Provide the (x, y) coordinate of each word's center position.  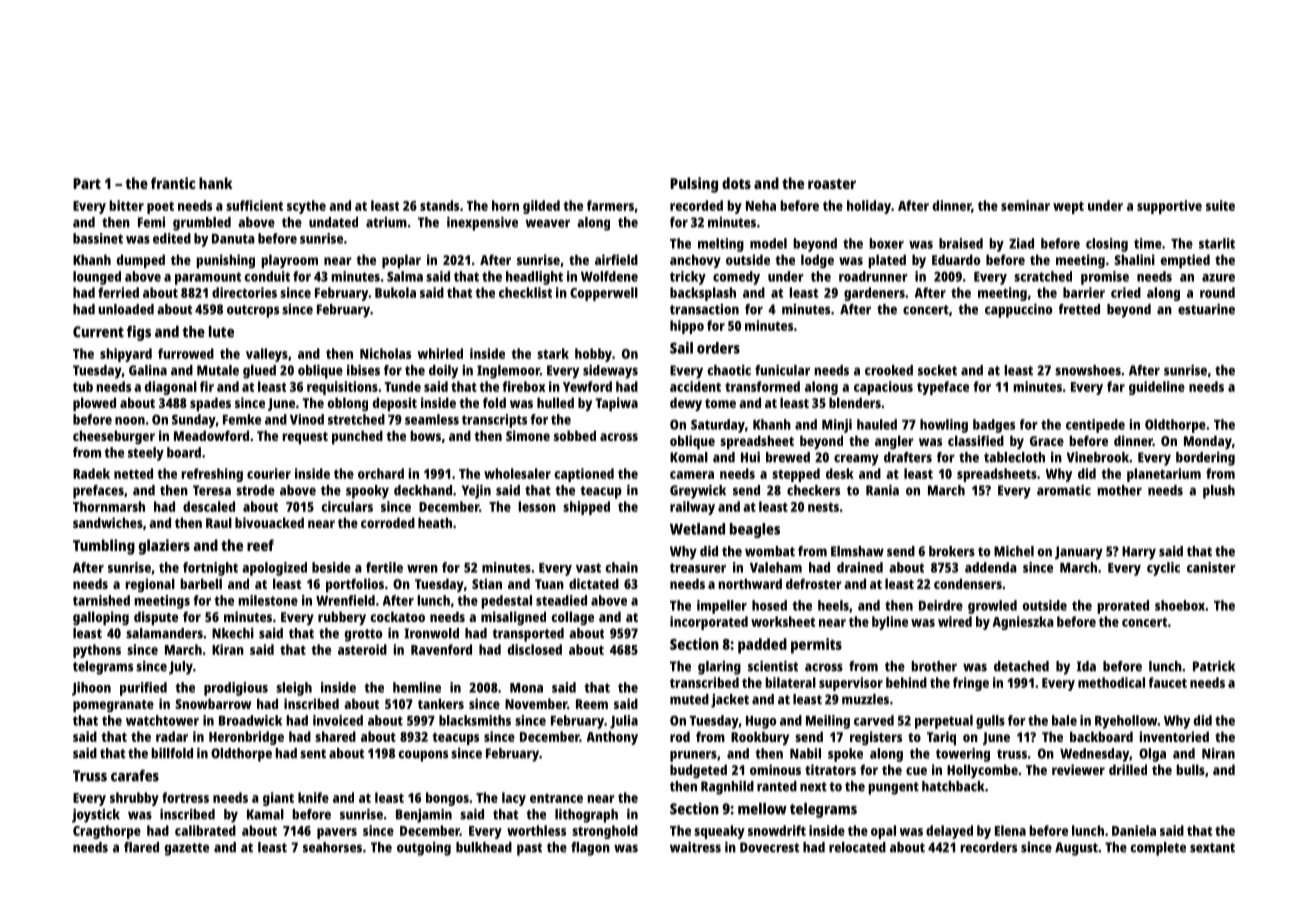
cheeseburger (114, 437)
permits (816, 646)
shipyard (126, 355)
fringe (971, 684)
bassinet (98, 238)
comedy (736, 278)
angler (894, 442)
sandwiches (108, 522)
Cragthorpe (107, 832)
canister (1211, 567)
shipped (586, 508)
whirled (440, 353)
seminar (1025, 205)
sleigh (294, 689)
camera (692, 475)
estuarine (1206, 309)
